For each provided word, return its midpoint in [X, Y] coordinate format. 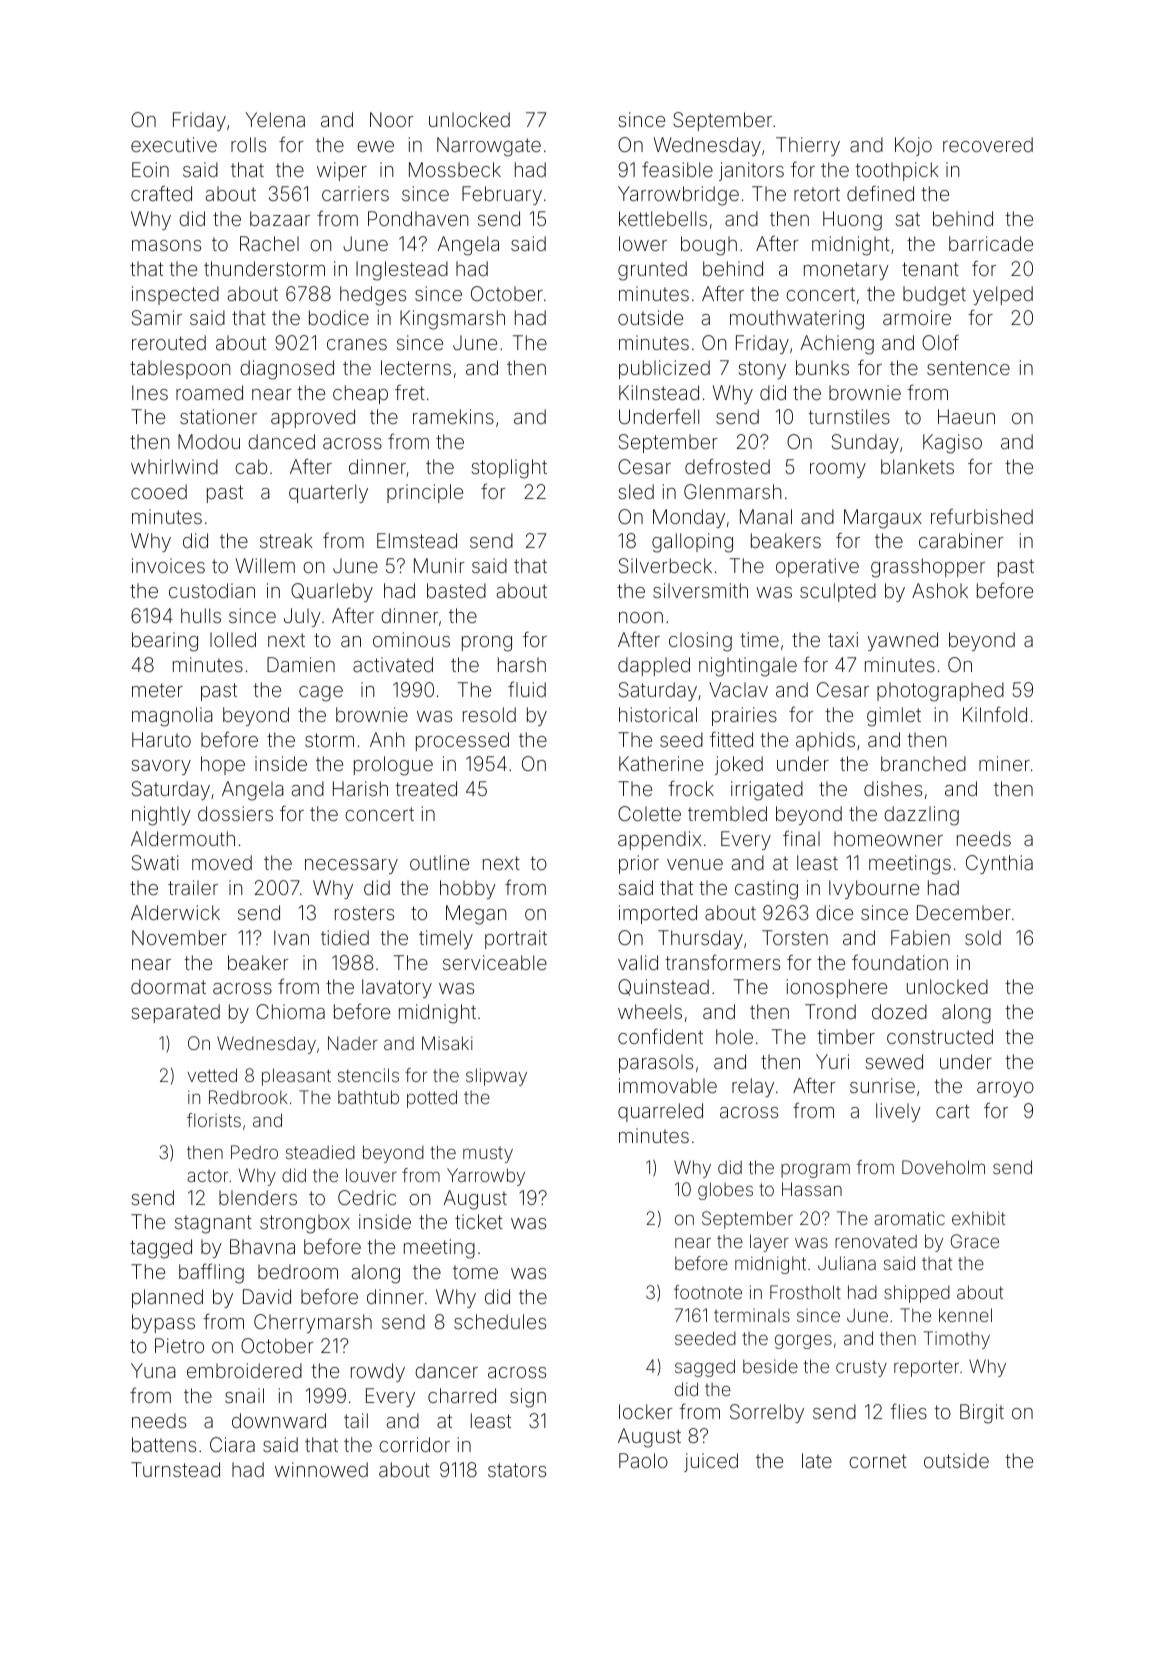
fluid [527, 689]
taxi [843, 639]
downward [279, 1420]
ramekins [453, 416]
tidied [345, 937]
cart [953, 1111]
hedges [373, 296]
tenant [930, 269]
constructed [940, 1036]
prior [639, 864]
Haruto [161, 739]
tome [475, 1272]
